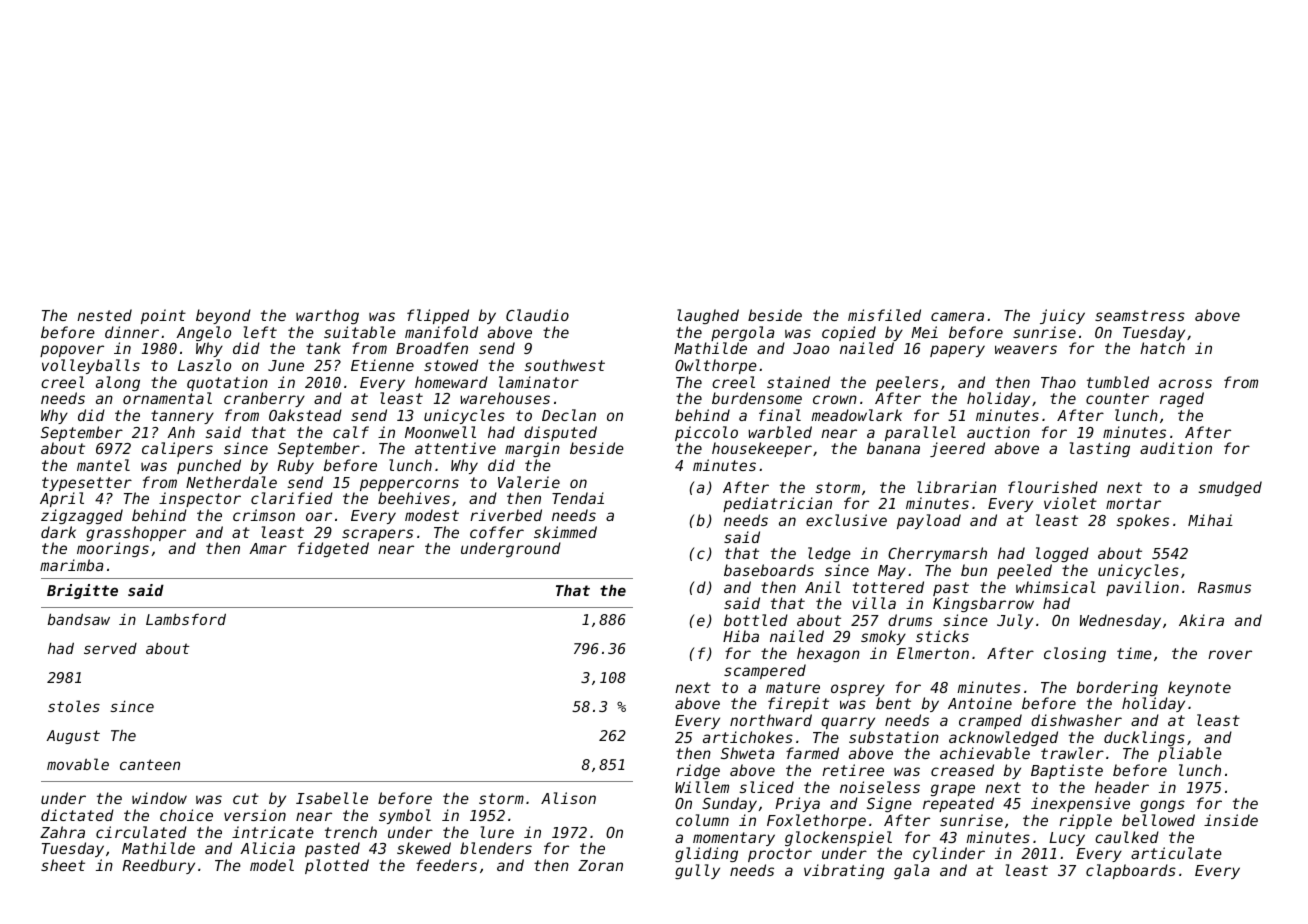 This screenshot has width=1308, height=924. I want to click on coffer, so click(497, 532).
